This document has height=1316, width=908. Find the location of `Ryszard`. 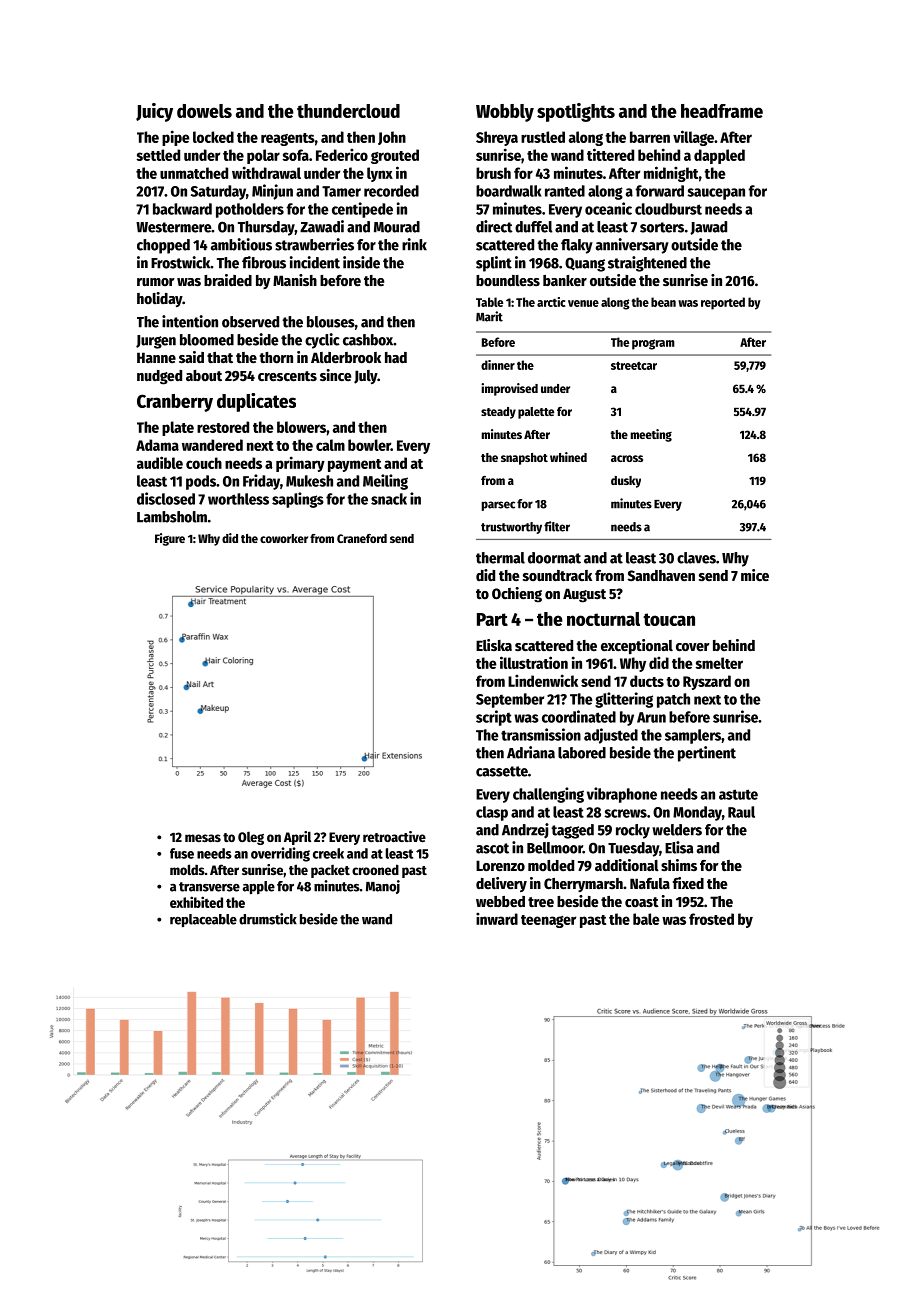

Ryszard is located at coordinates (707, 682).
